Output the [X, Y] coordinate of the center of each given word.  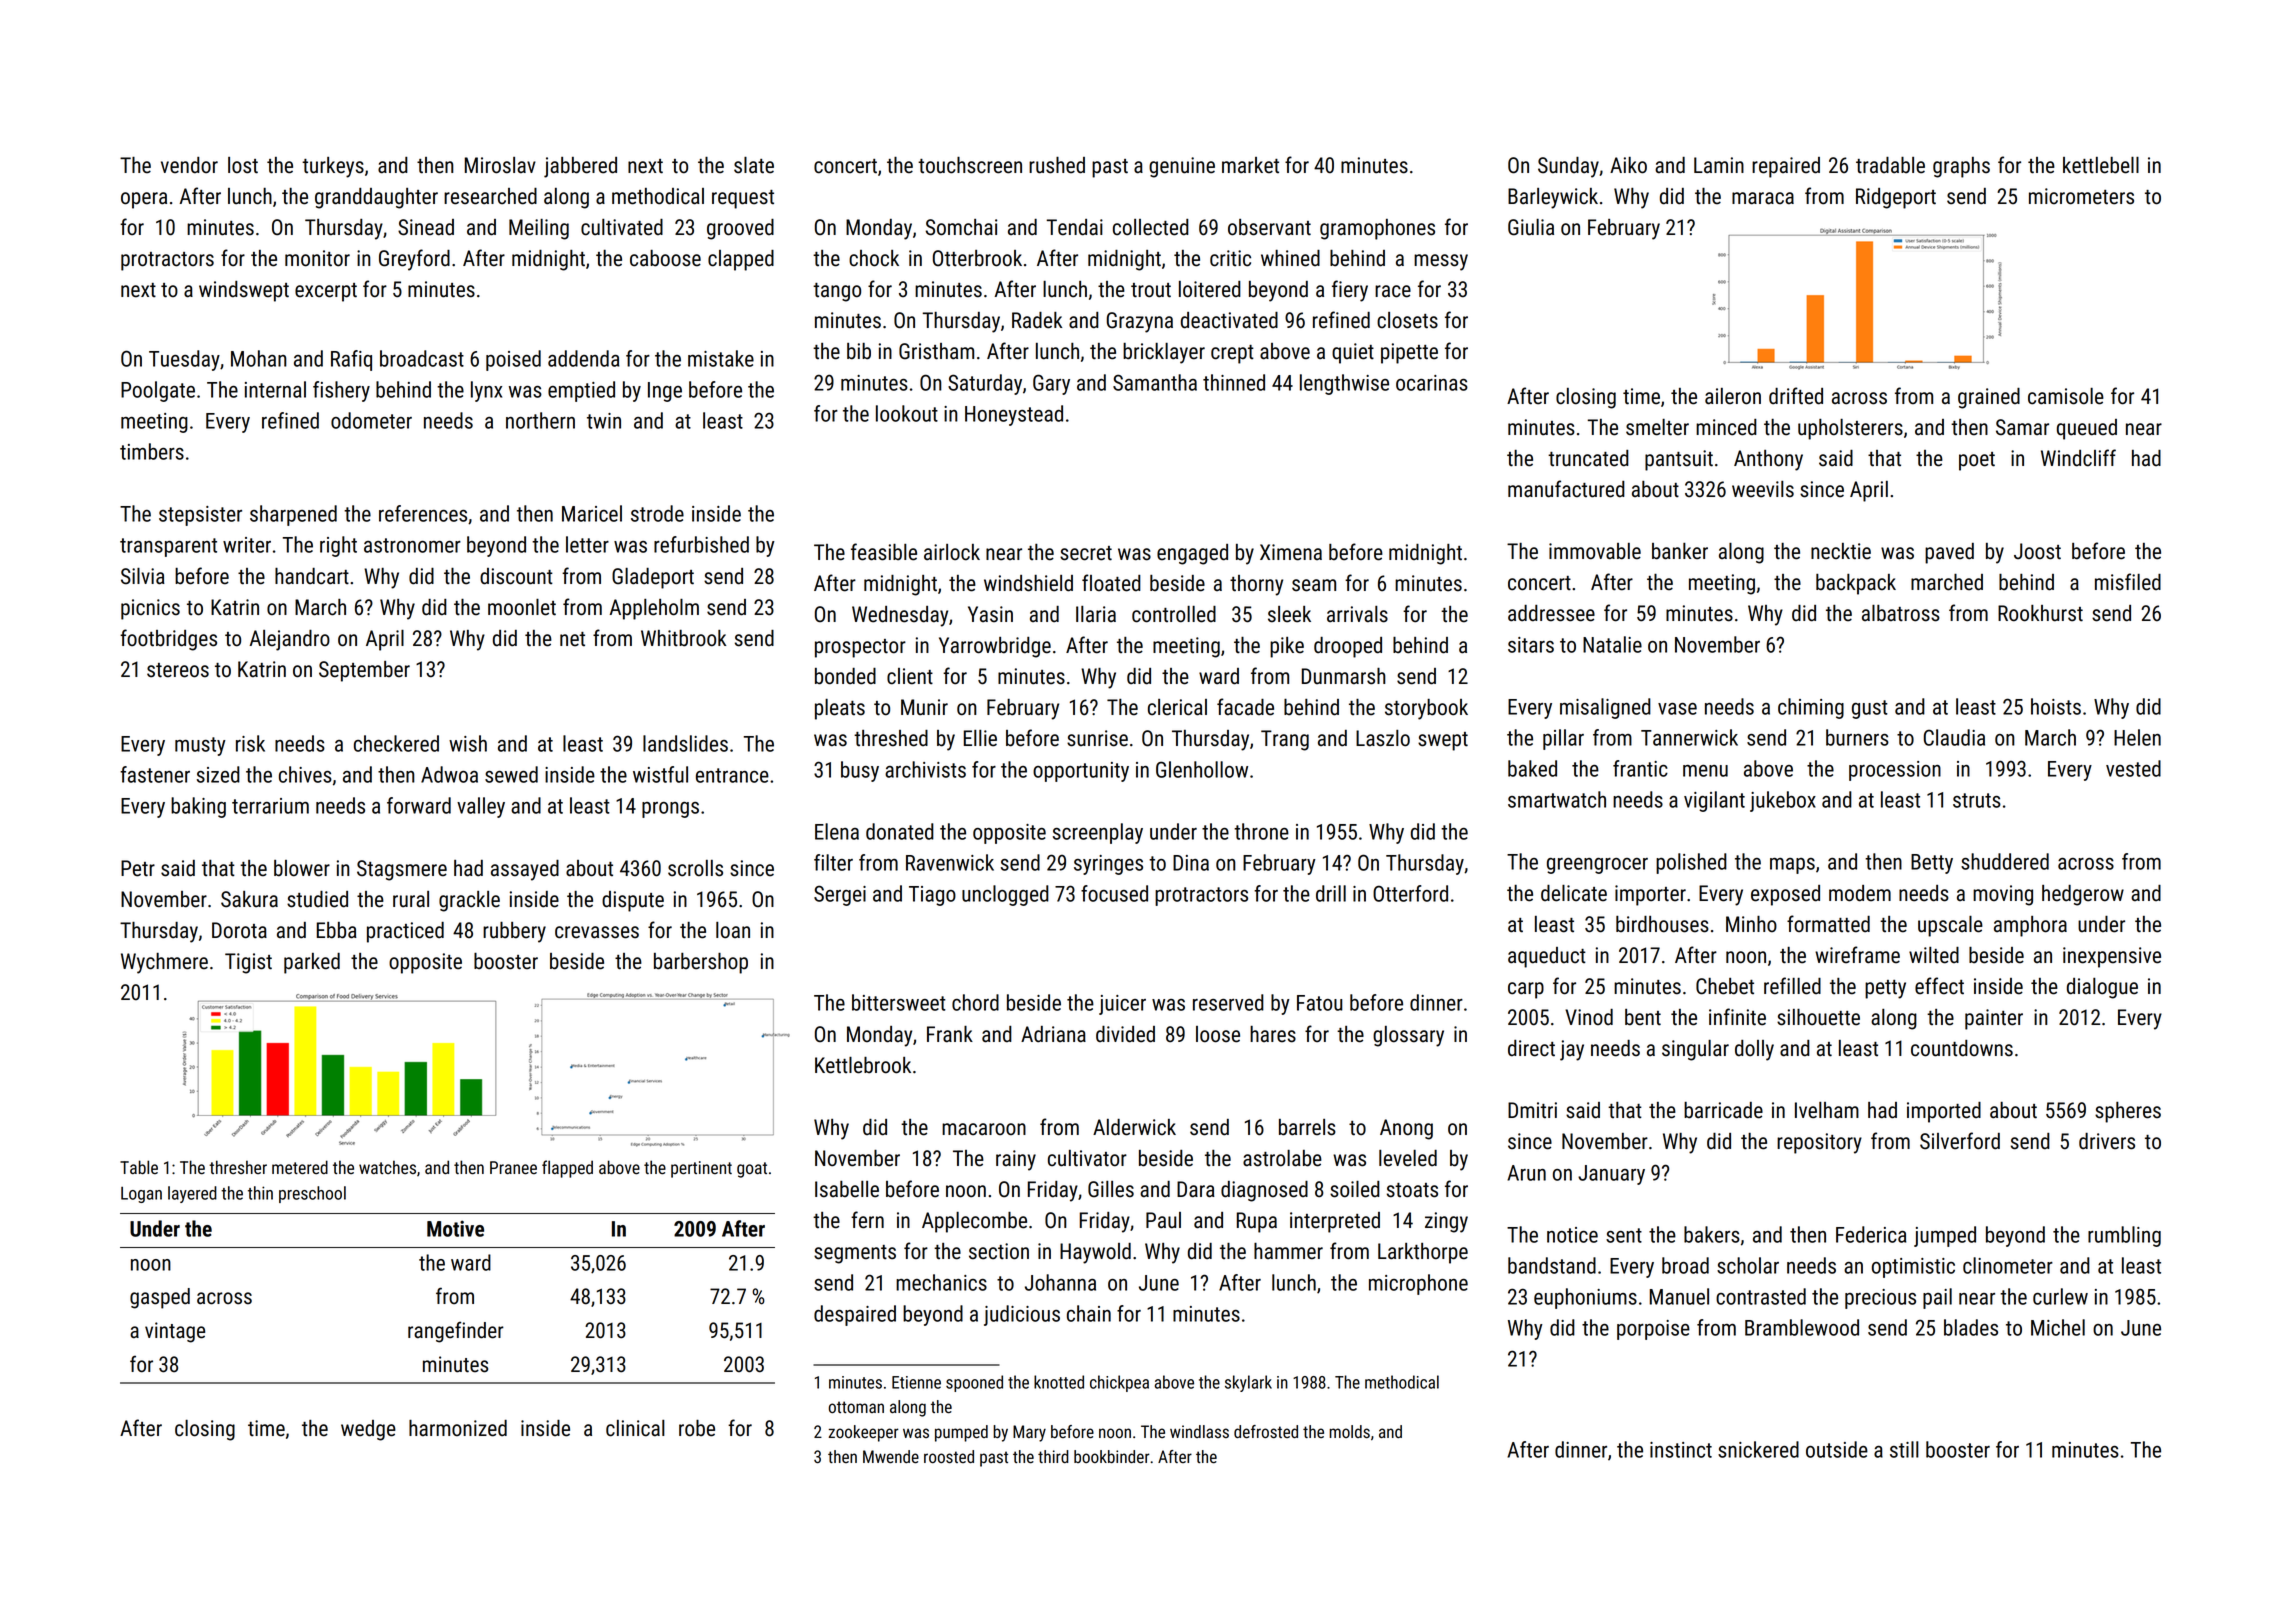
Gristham [936, 351]
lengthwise [1344, 384]
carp [1526, 990]
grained [1989, 398]
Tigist [248, 963]
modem [1860, 893]
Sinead [426, 227]
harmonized [458, 1428]
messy [1441, 262]
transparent [168, 547]
